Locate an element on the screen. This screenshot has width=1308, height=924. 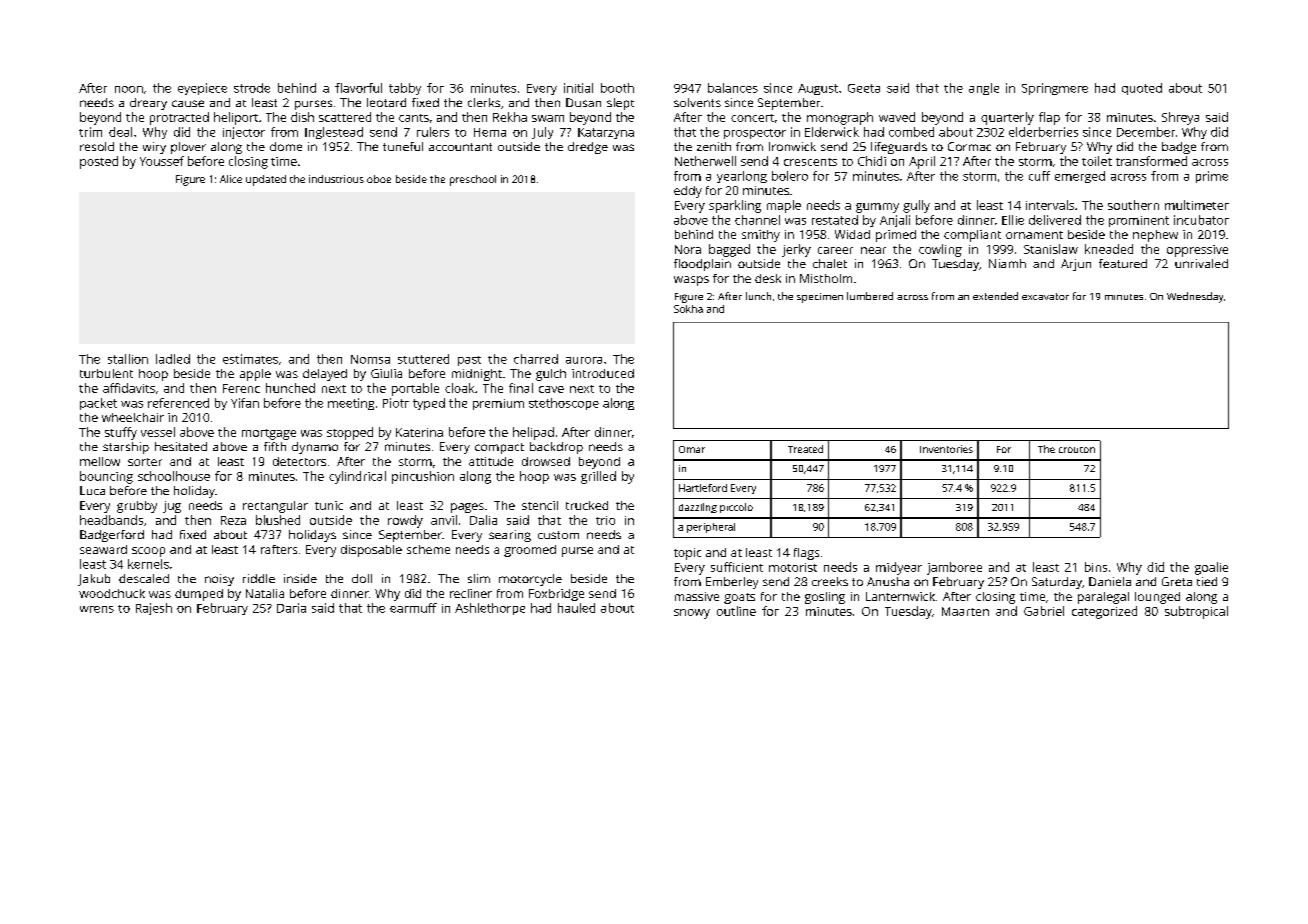
rowdy is located at coordinates (405, 521).
